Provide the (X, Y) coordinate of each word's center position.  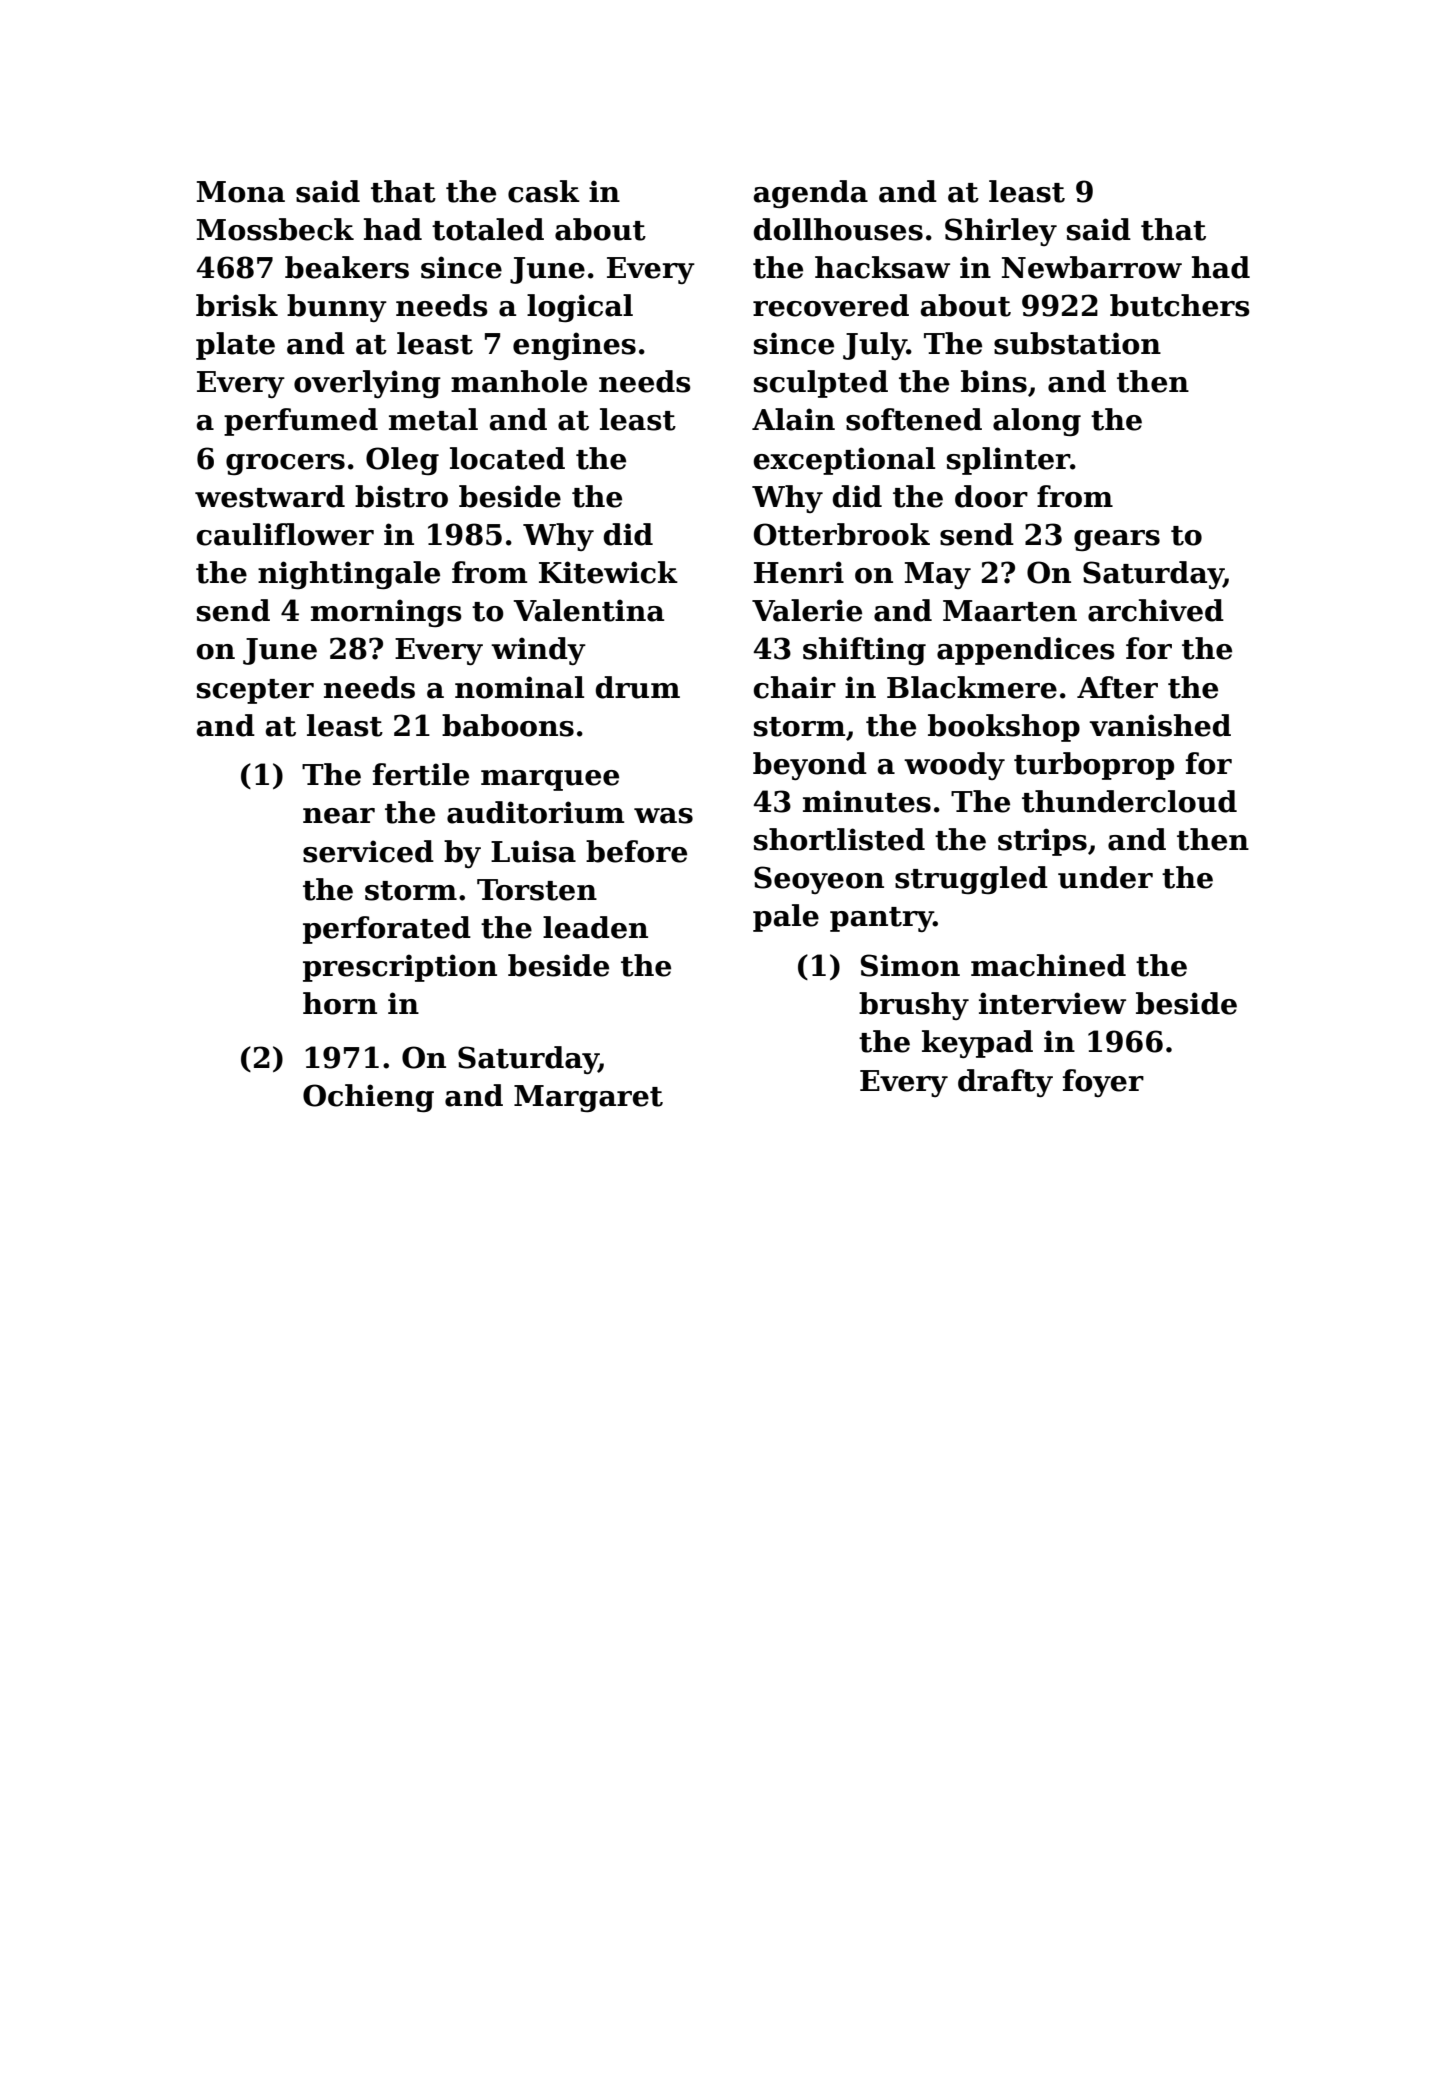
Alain (793, 419)
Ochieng (368, 1098)
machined (1048, 965)
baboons (508, 725)
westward (270, 496)
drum (637, 687)
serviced (368, 851)
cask (544, 191)
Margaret (588, 1098)
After (1117, 687)
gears (1117, 540)
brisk (237, 305)
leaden (595, 927)
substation (1077, 343)
